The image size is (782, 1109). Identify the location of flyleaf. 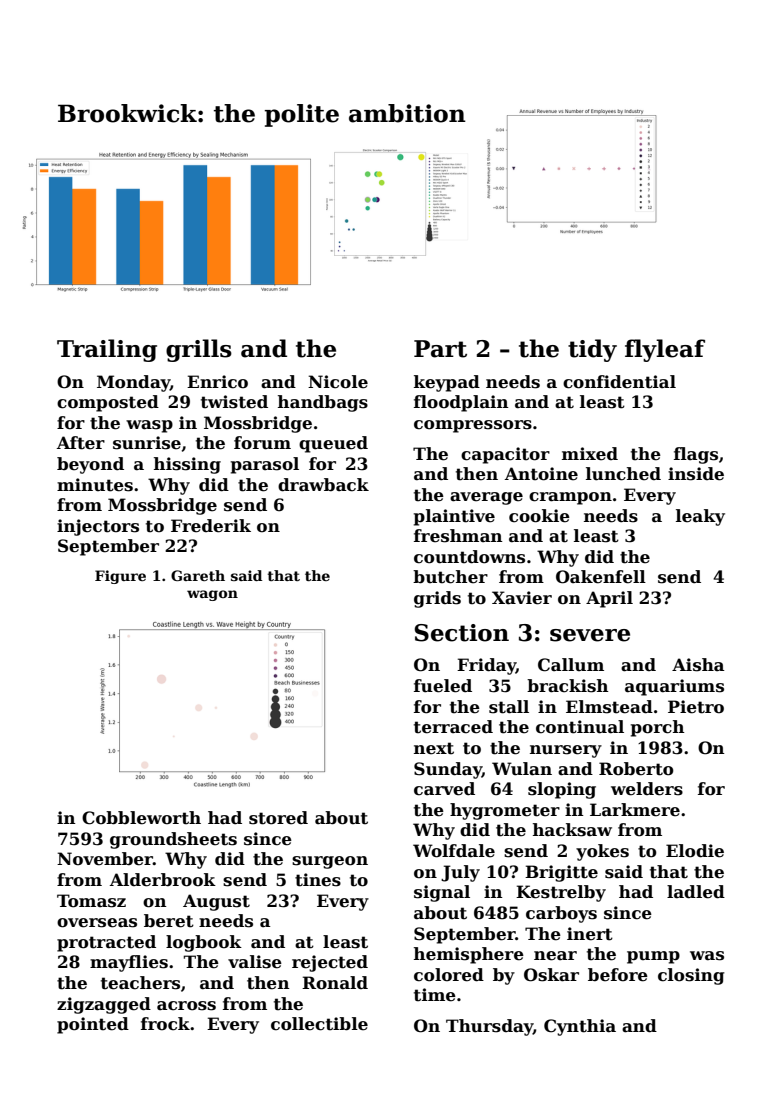
(665, 350).
